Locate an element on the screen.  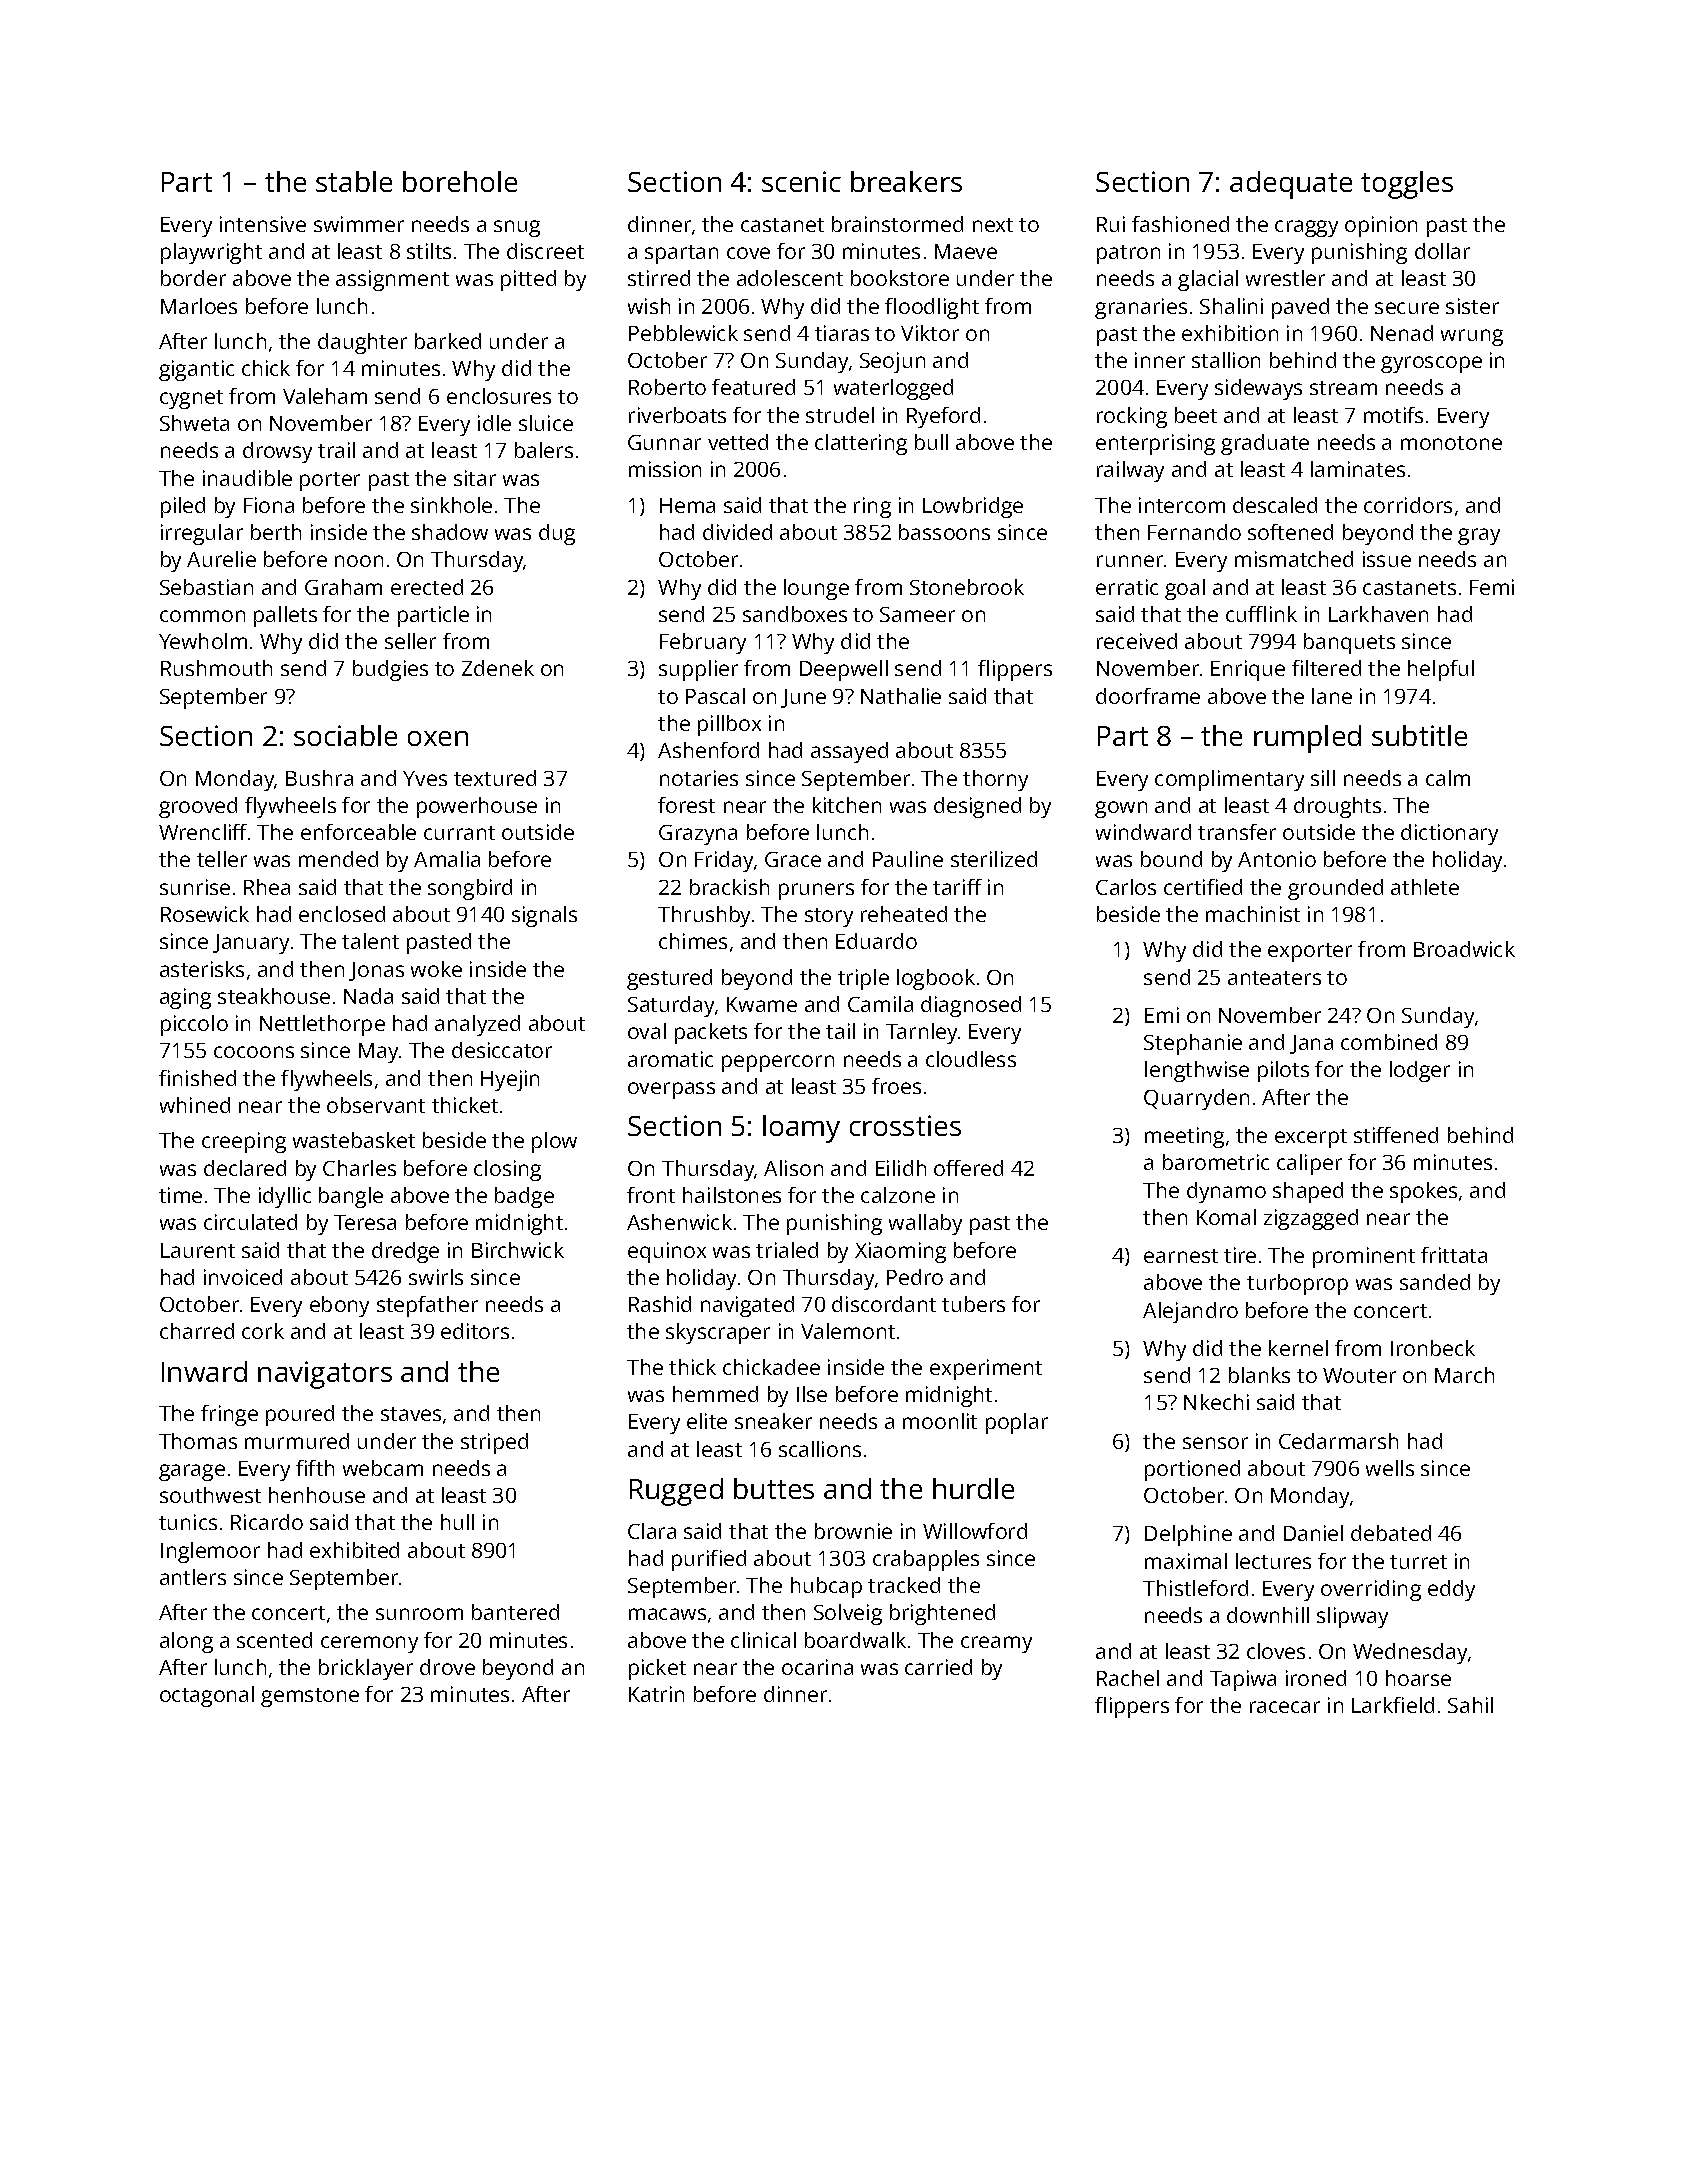
Maeve is located at coordinates (966, 251).
